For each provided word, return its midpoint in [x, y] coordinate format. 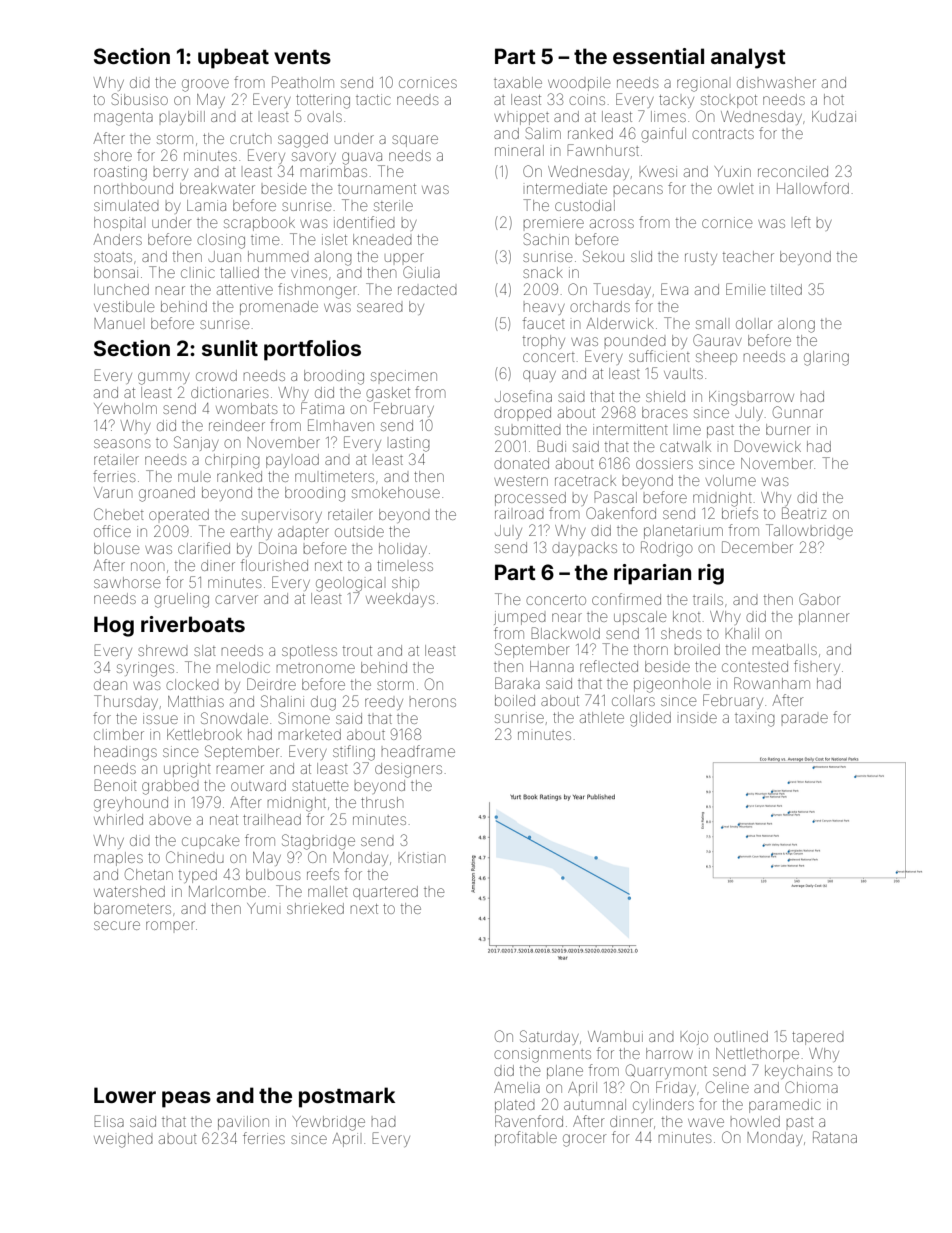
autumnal [595, 1104]
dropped [522, 414]
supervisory [282, 516]
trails [708, 599]
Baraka [517, 683]
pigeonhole [672, 685]
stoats [113, 257]
